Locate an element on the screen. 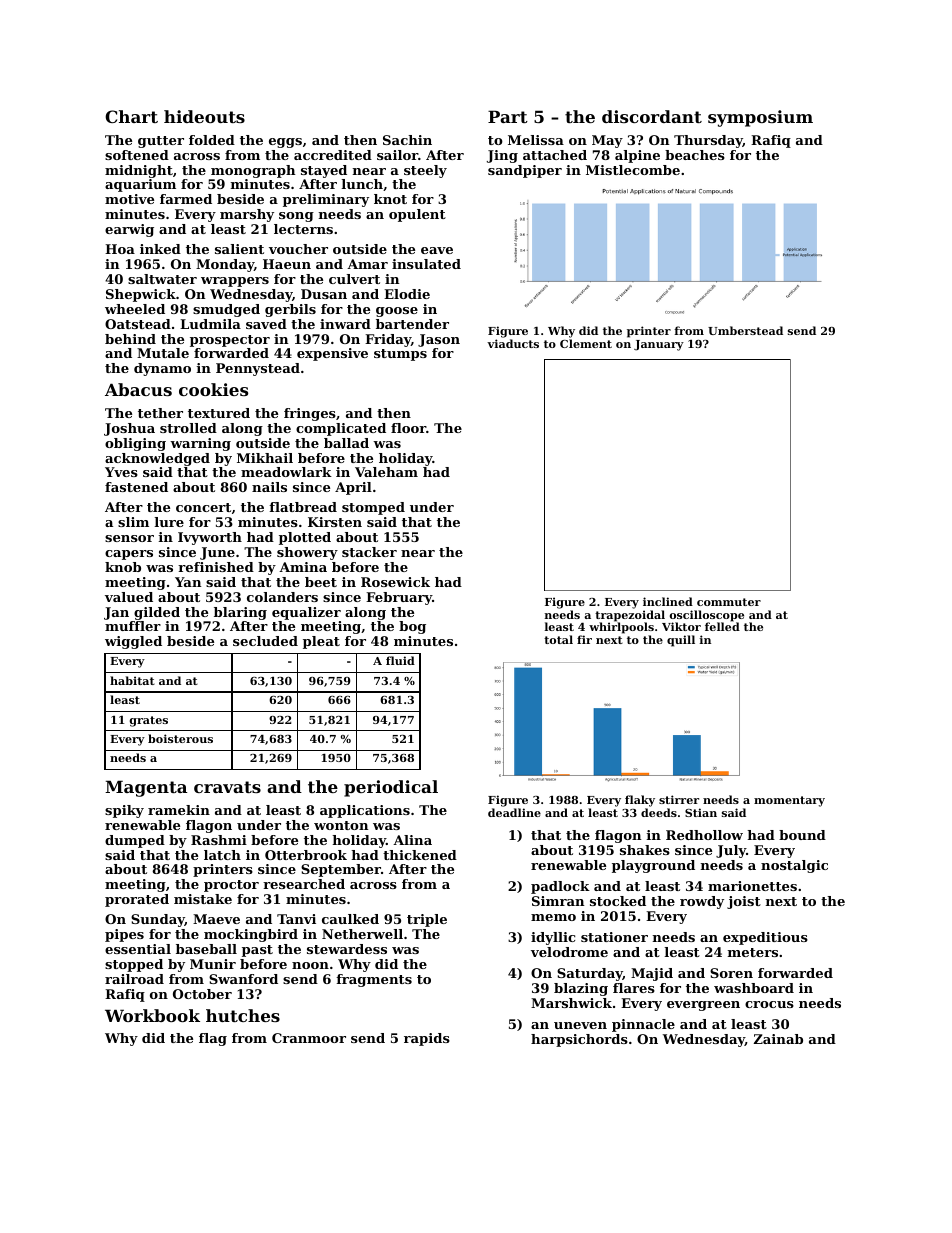 The width and height of the screenshot is (952, 1233). Workbook is located at coordinates (152, 1015).
